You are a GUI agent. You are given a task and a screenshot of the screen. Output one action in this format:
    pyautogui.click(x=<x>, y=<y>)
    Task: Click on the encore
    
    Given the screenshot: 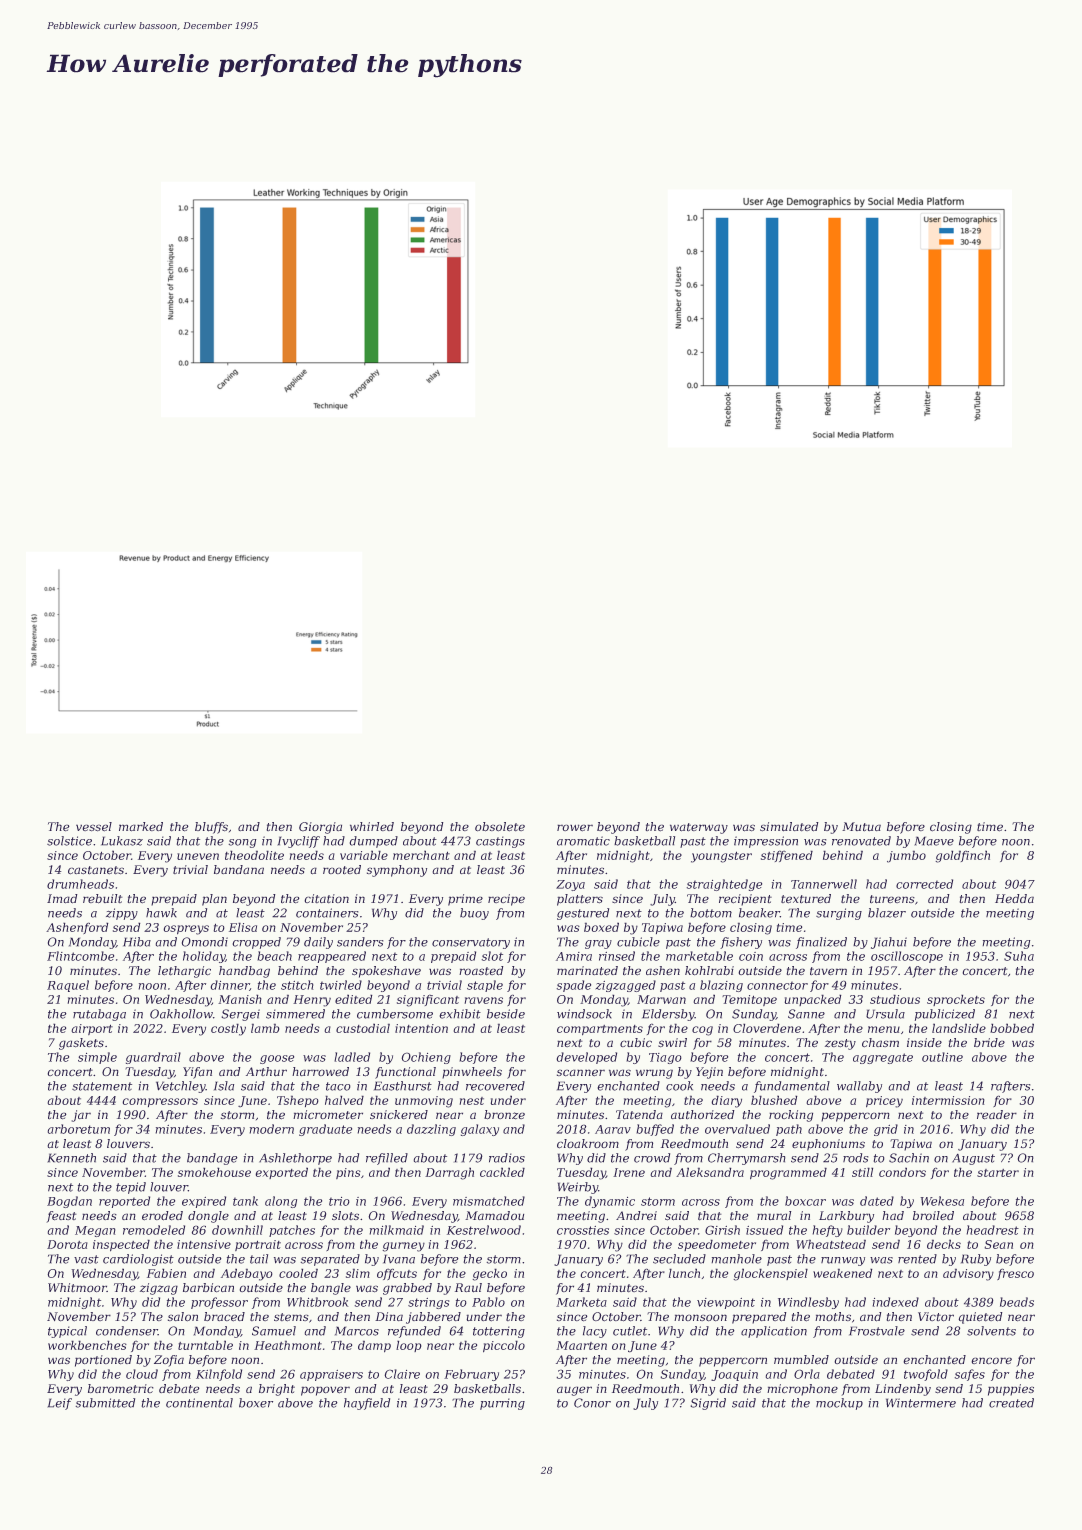 What is the action you would take?
    pyautogui.click(x=991, y=1361)
